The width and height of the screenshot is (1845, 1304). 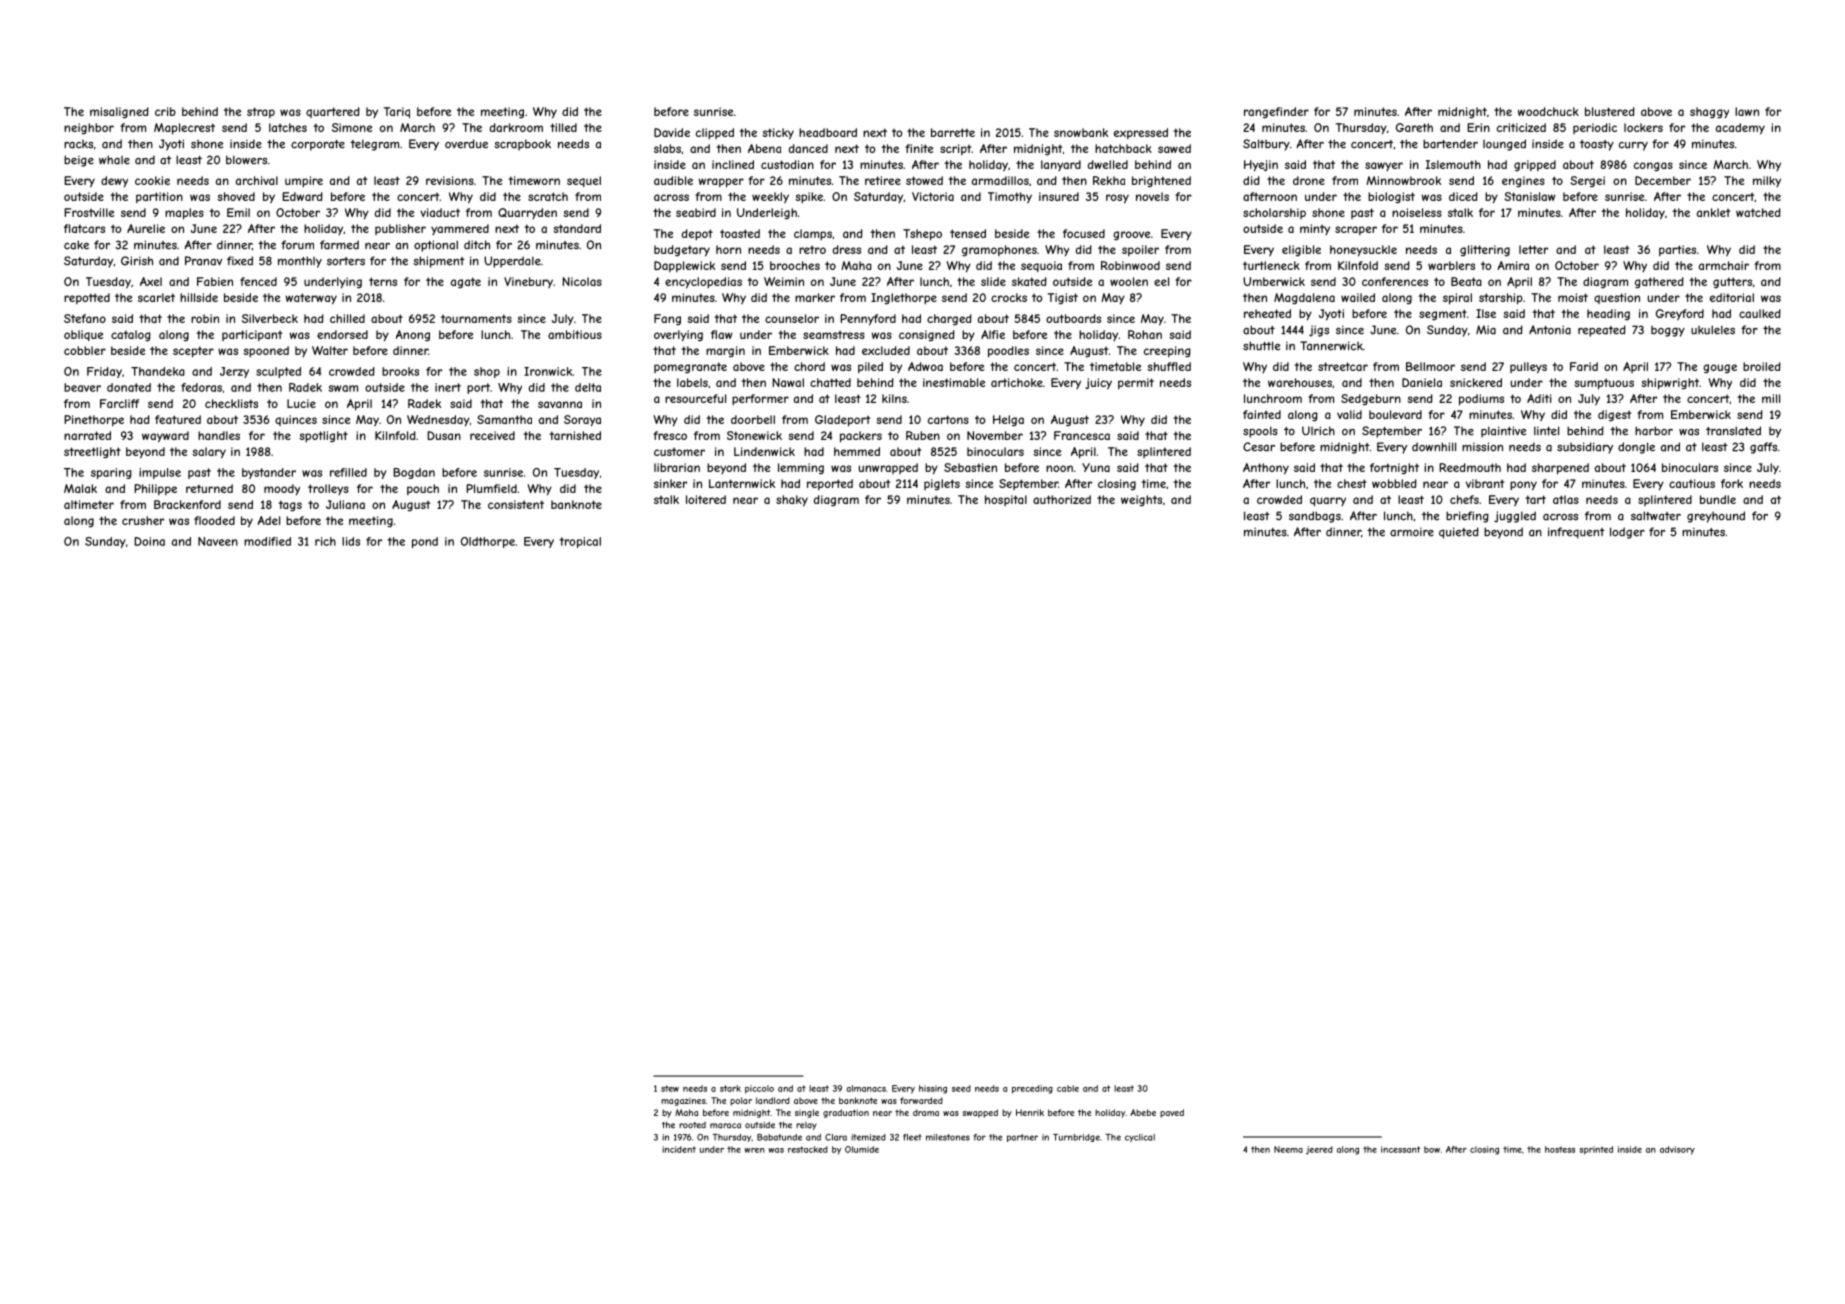 What do you see at coordinates (933, 1089) in the screenshot?
I see `hissing` at bounding box center [933, 1089].
